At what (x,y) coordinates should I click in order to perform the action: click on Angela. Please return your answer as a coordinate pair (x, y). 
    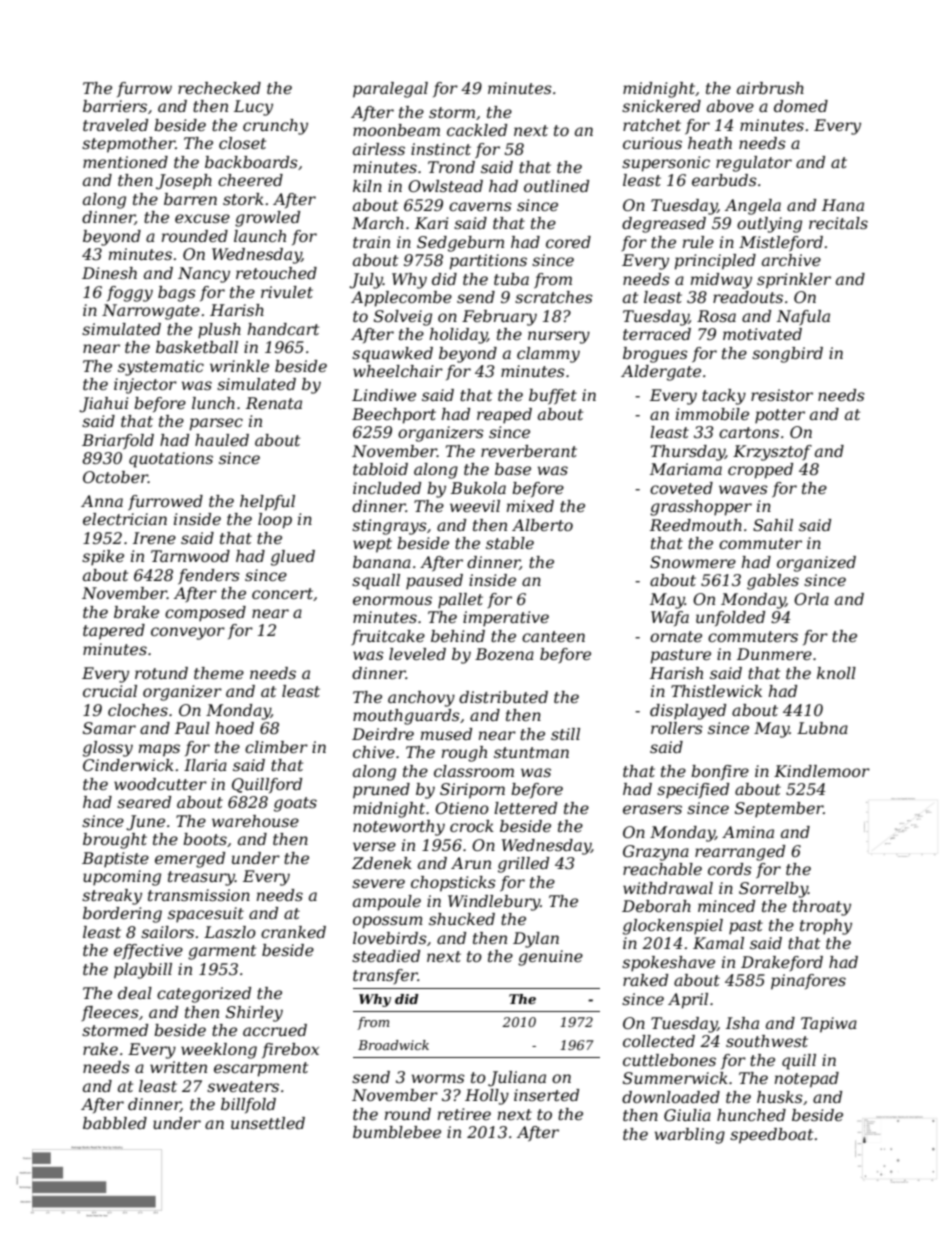
    Looking at the image, I should click on (753, 207).
